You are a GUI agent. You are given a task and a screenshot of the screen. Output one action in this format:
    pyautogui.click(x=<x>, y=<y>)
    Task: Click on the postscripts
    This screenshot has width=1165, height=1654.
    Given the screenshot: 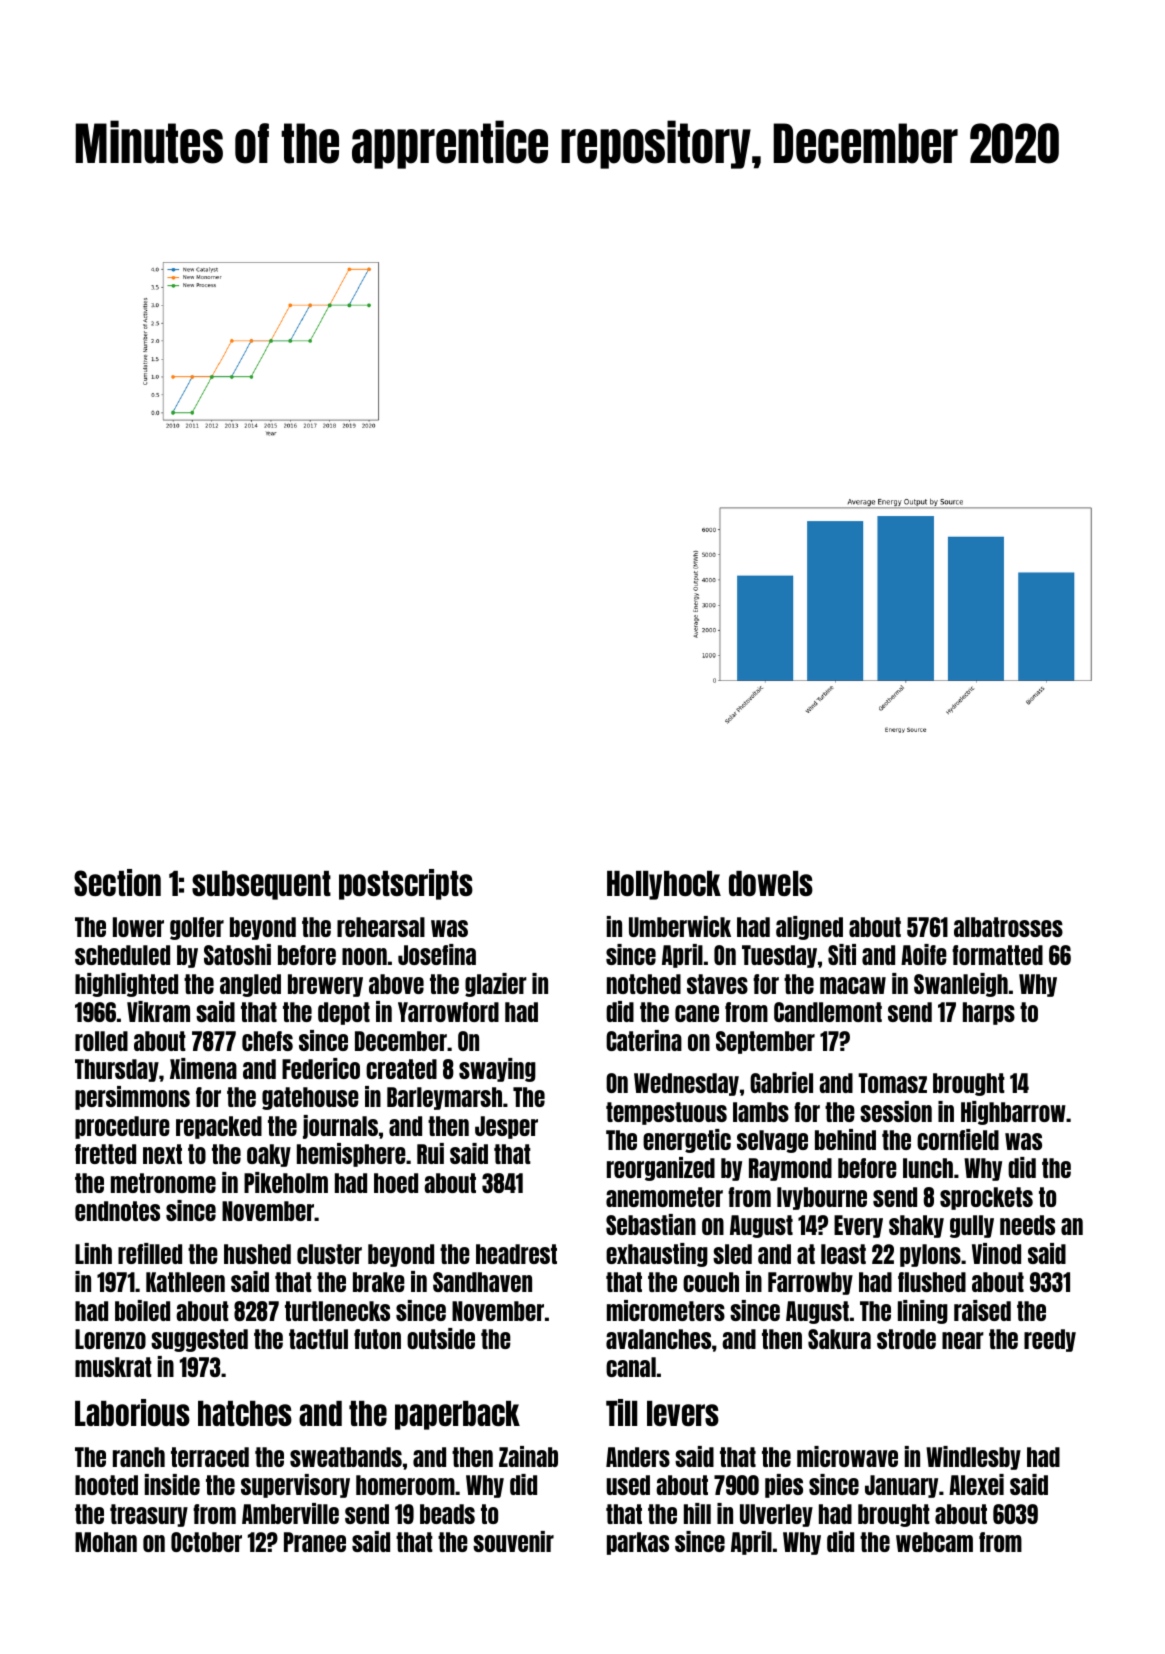 What is the action you would take?
    pyautogui.click(x=406, y=884)
